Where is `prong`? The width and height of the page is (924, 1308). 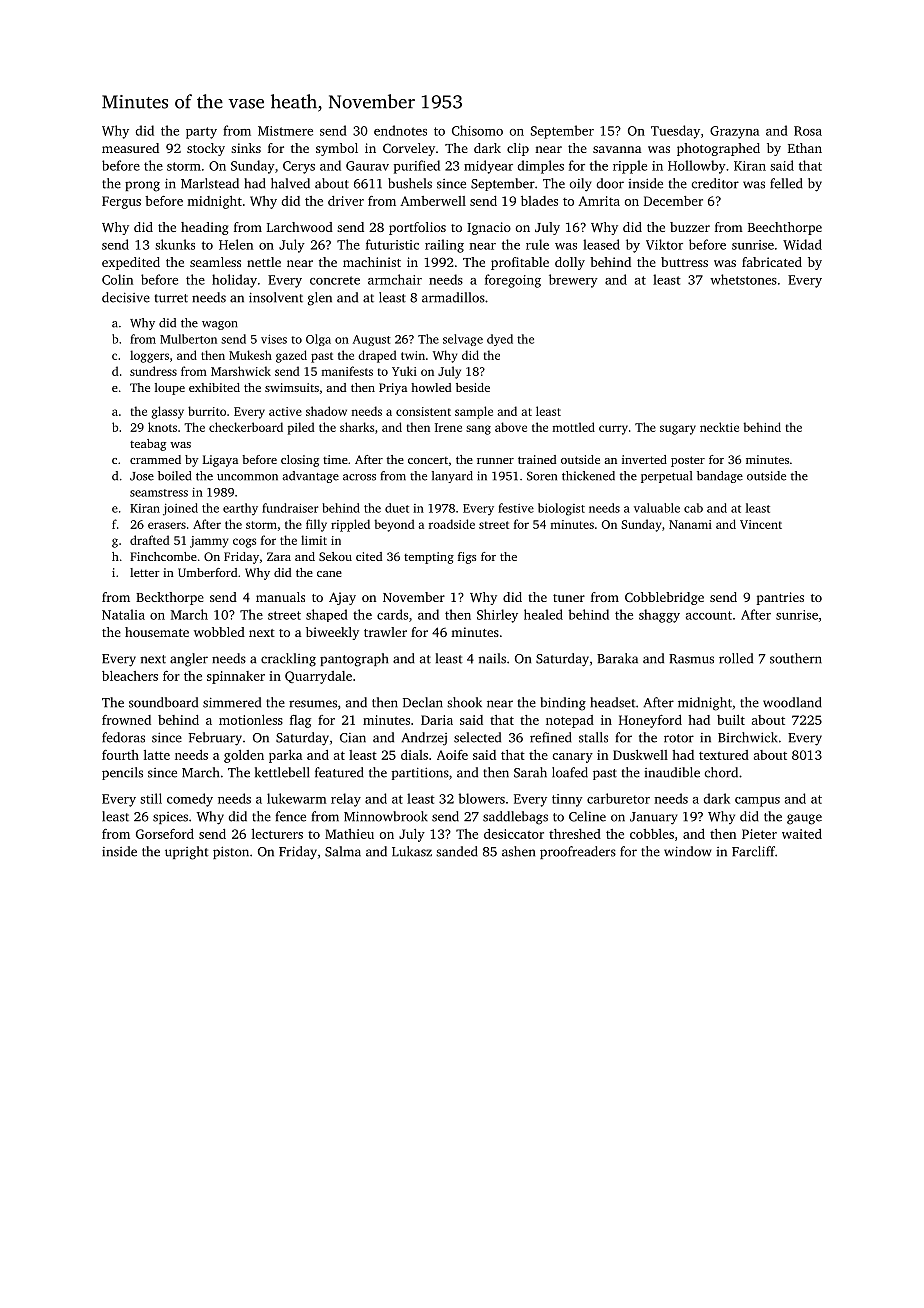 prong is located at coordinates (142, 186).
